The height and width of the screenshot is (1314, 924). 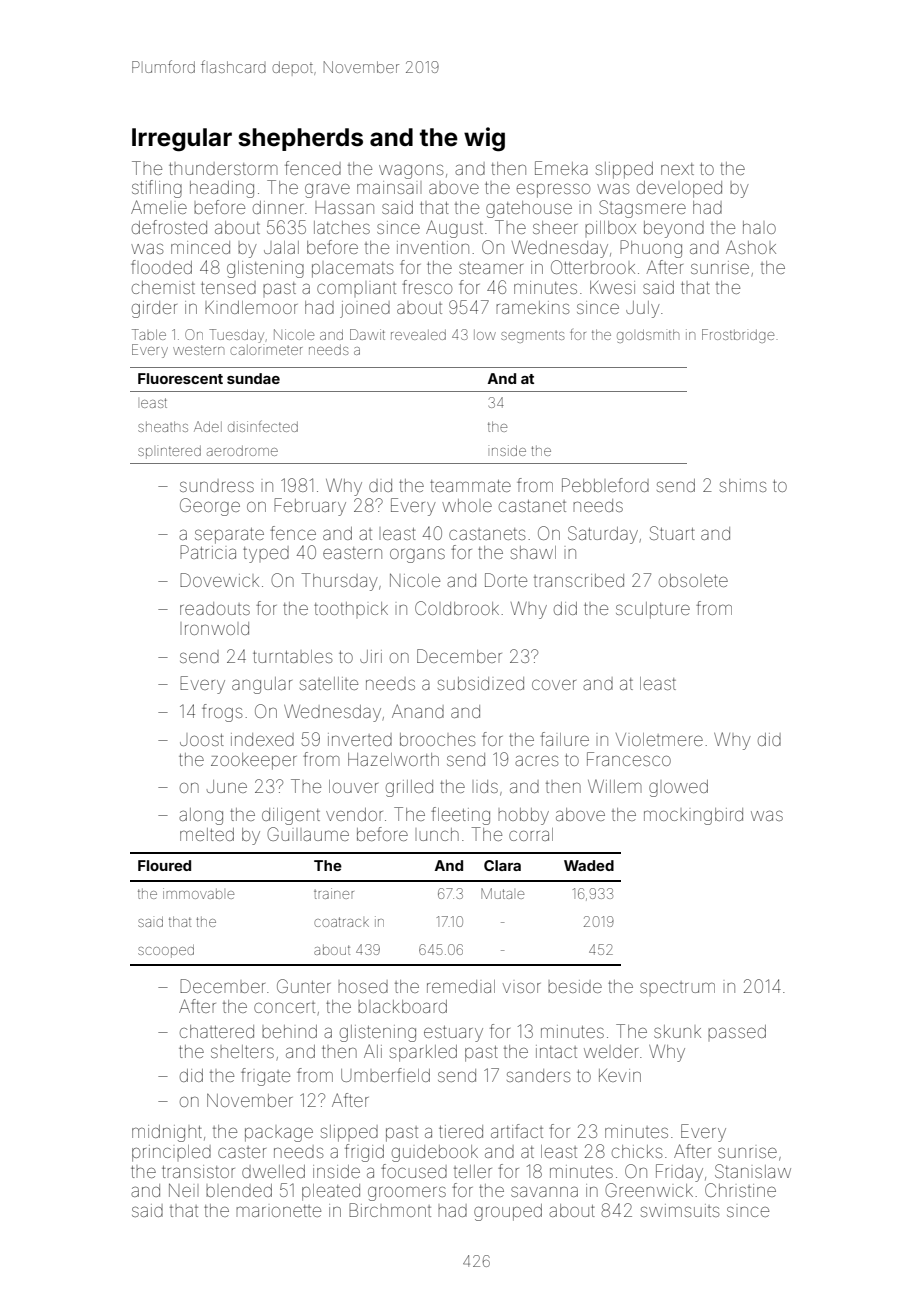 I want to click on gatehouse, so click(x=529, y=209).
